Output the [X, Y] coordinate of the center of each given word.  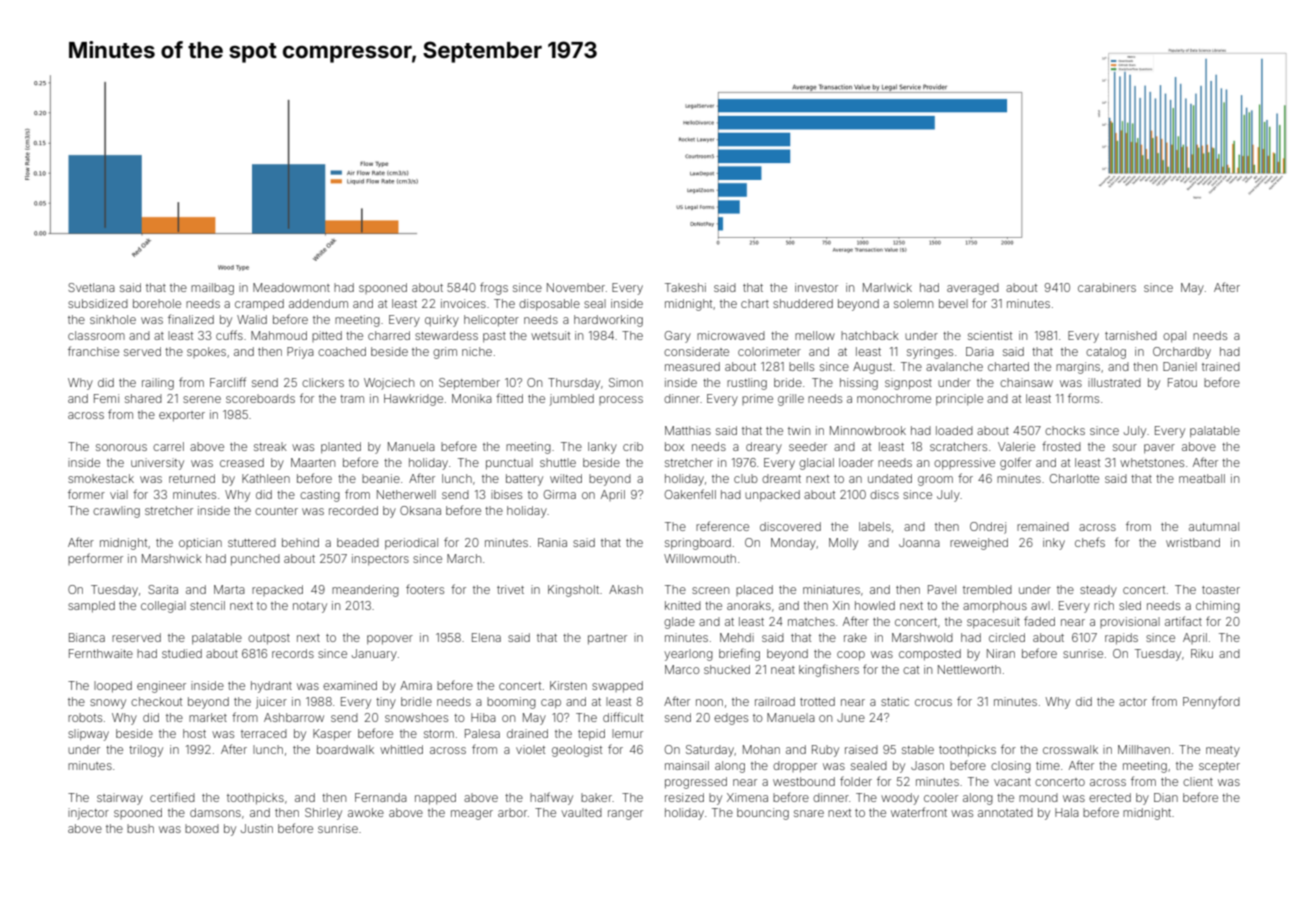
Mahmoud [279, 335]
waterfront [919, 812]
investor [816, 287]
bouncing [763, 814]
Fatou [1182, 382]
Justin [257, 828]
